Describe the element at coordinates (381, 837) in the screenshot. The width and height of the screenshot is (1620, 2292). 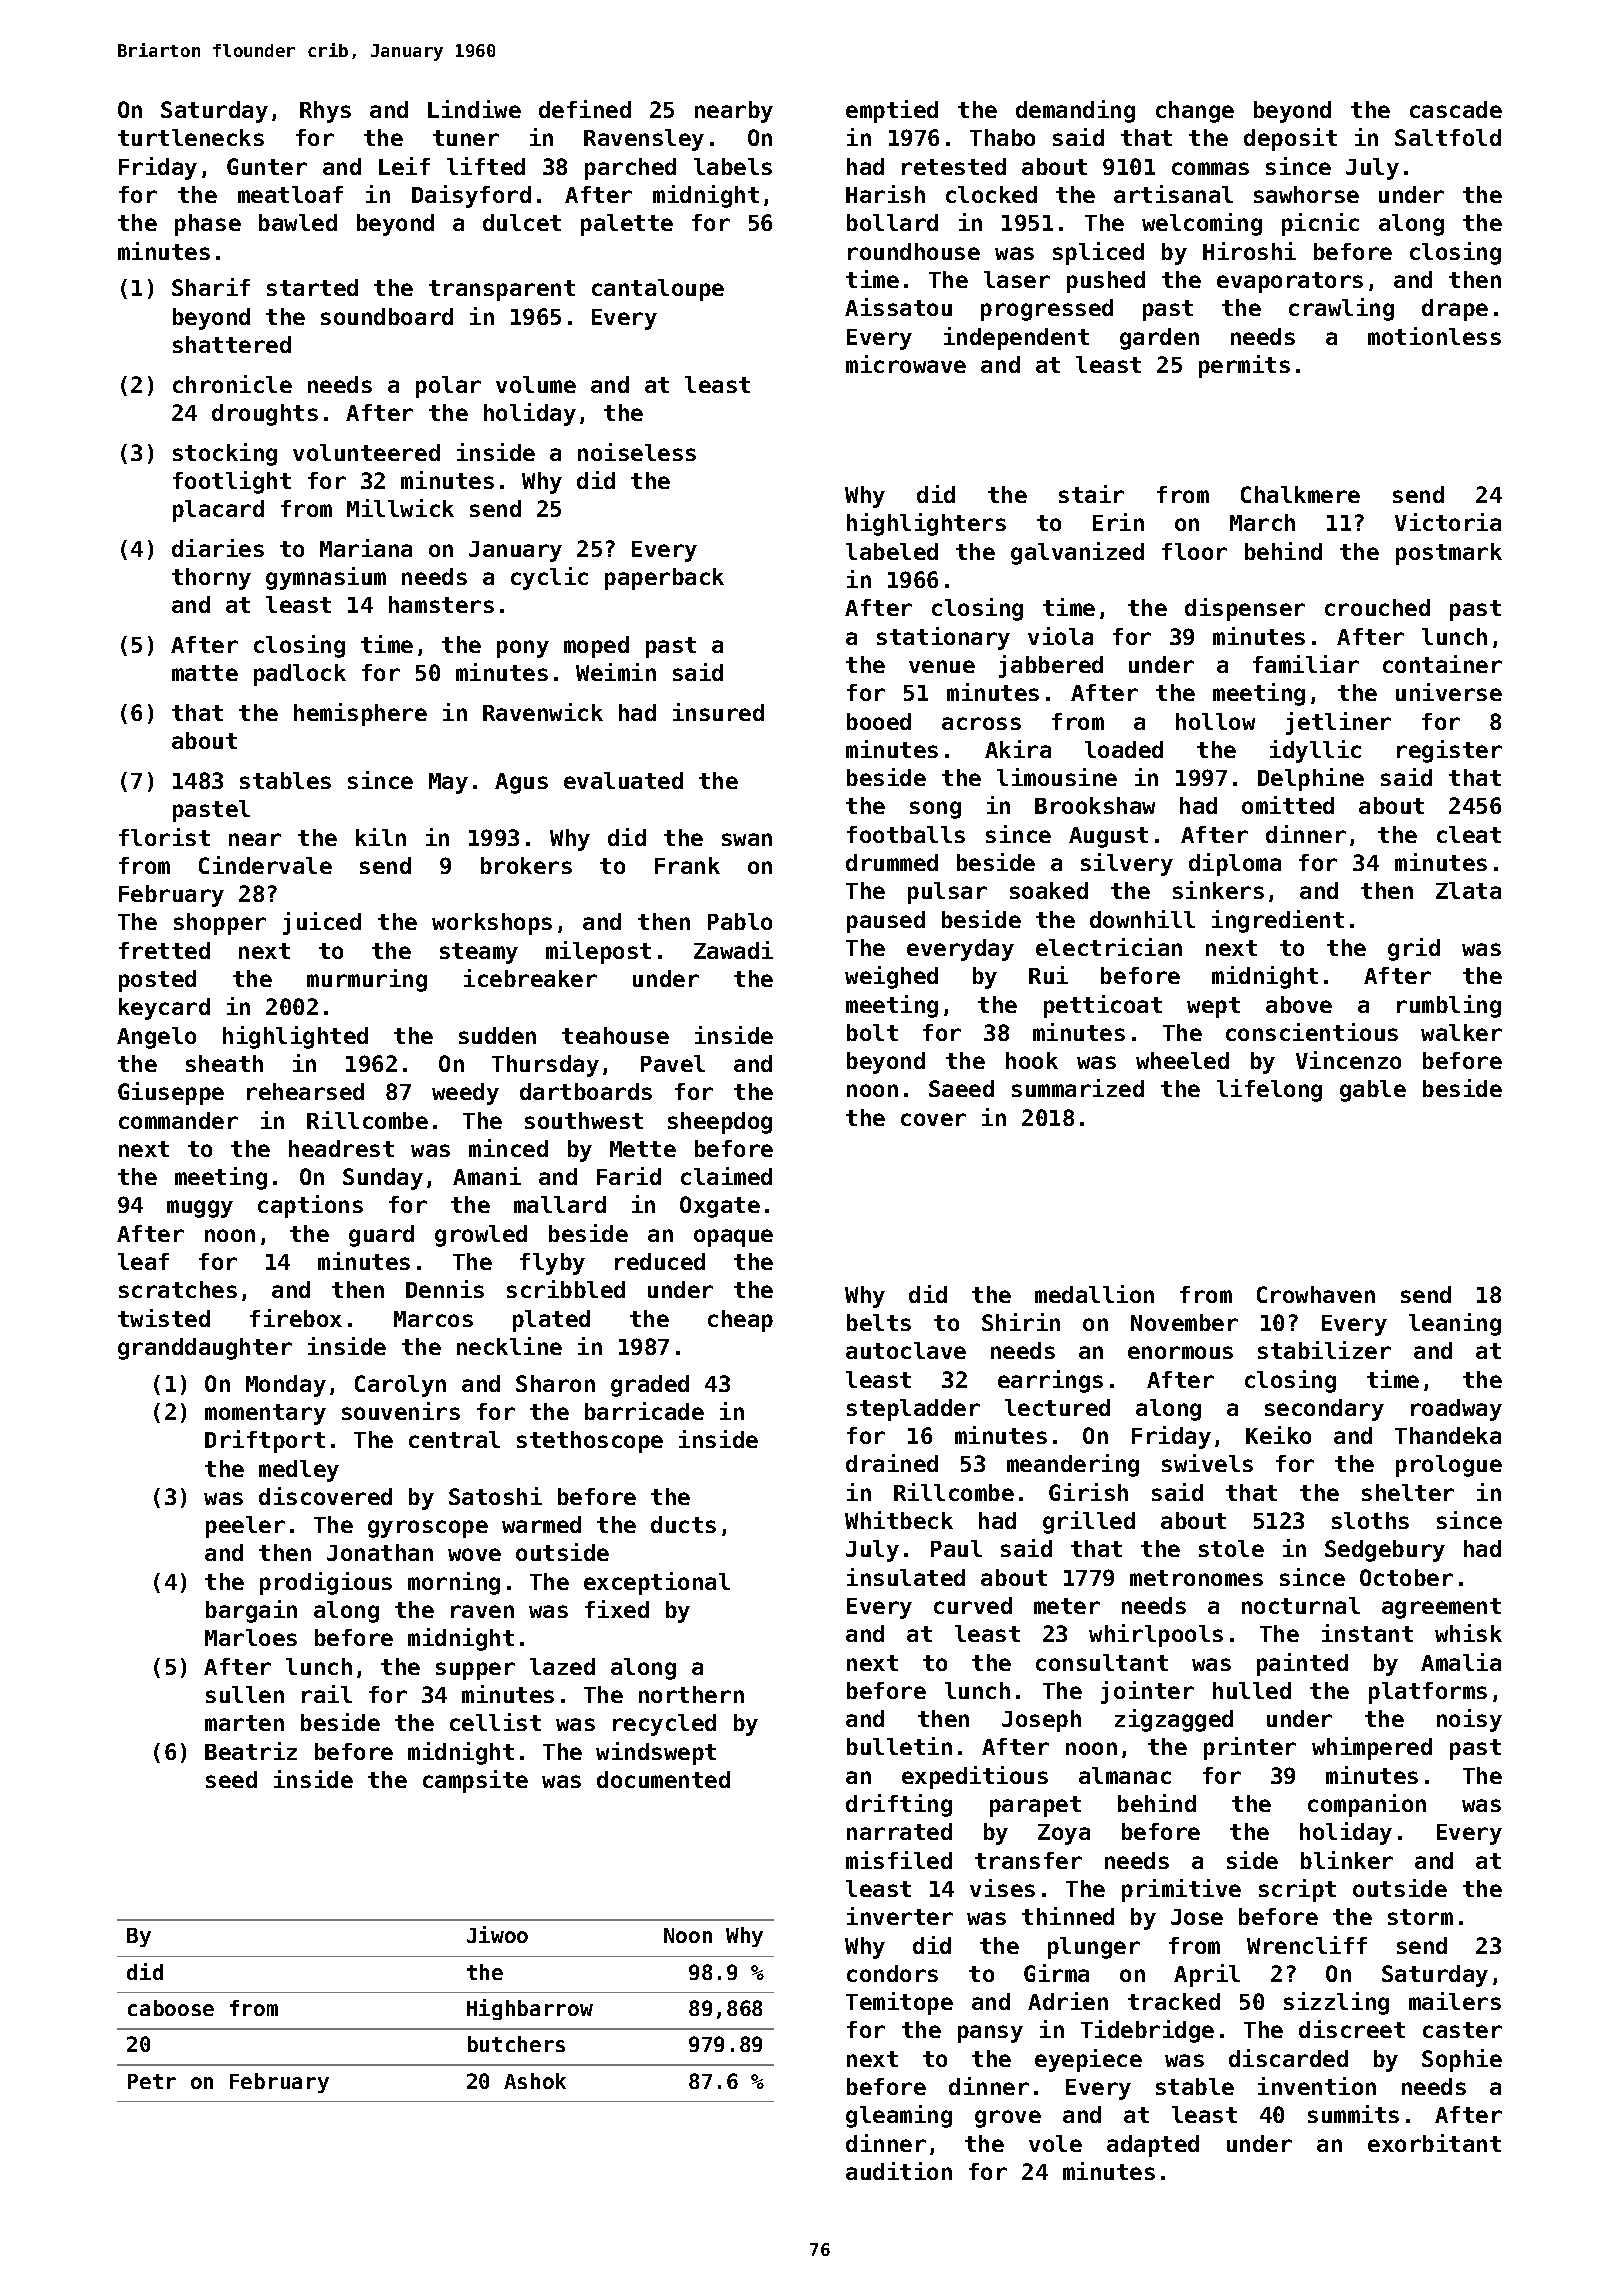
I see `kiln` at that location.
